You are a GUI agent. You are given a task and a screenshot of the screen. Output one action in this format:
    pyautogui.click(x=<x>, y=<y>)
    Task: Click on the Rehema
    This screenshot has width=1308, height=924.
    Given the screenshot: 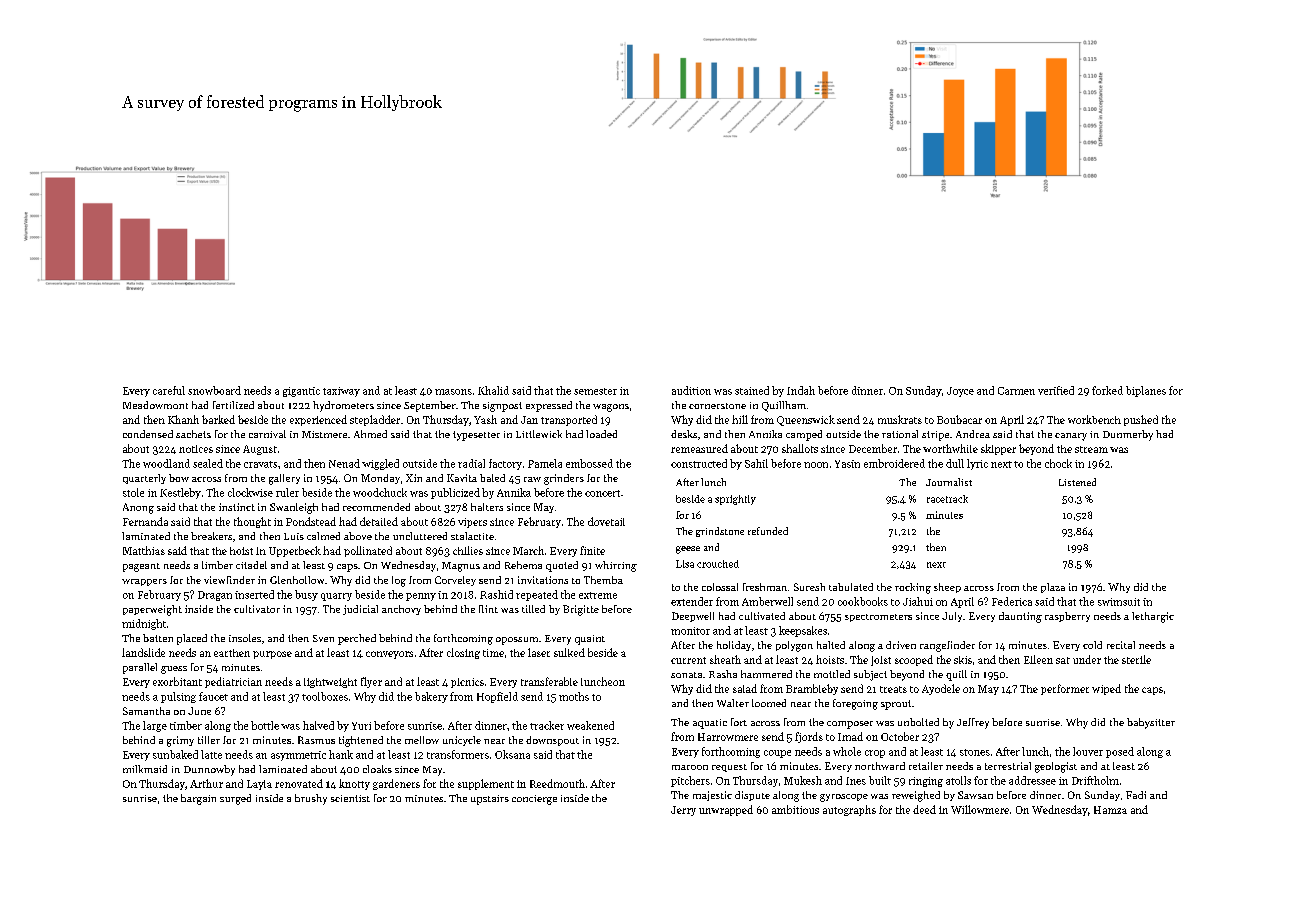 What is the action you would take?
    pyautogui.click(x=523, y=565)
